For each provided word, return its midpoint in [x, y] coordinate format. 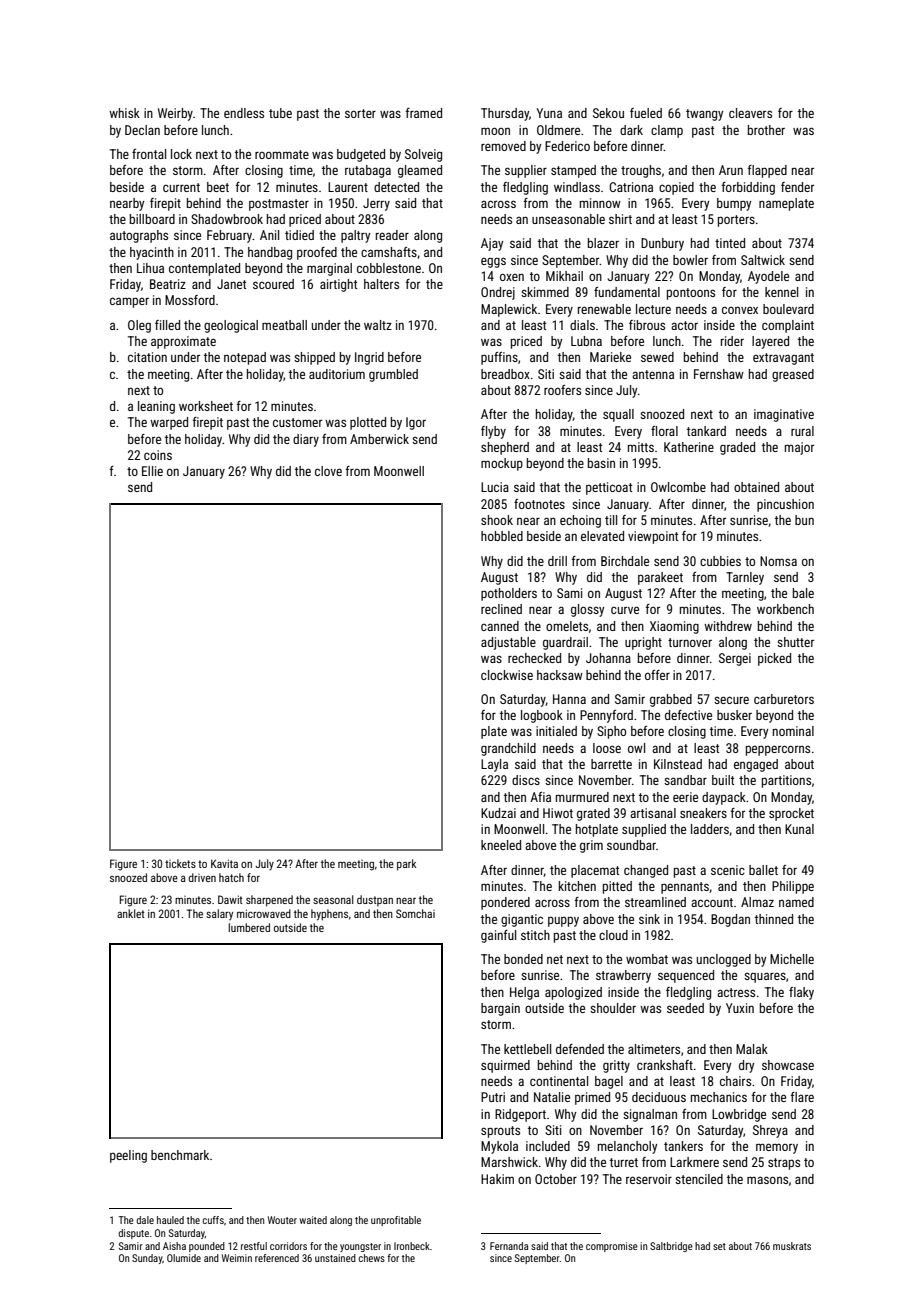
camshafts [389, 252]
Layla [494, 765]
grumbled [393, 375]
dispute [133, 1234]
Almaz [757, 902]
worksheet [206, 406]
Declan [142, 130]
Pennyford [606, 716]
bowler [690, 260]
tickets [180, 863]
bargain [500, 1009]
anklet [131, 913]
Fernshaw [719, 374]
